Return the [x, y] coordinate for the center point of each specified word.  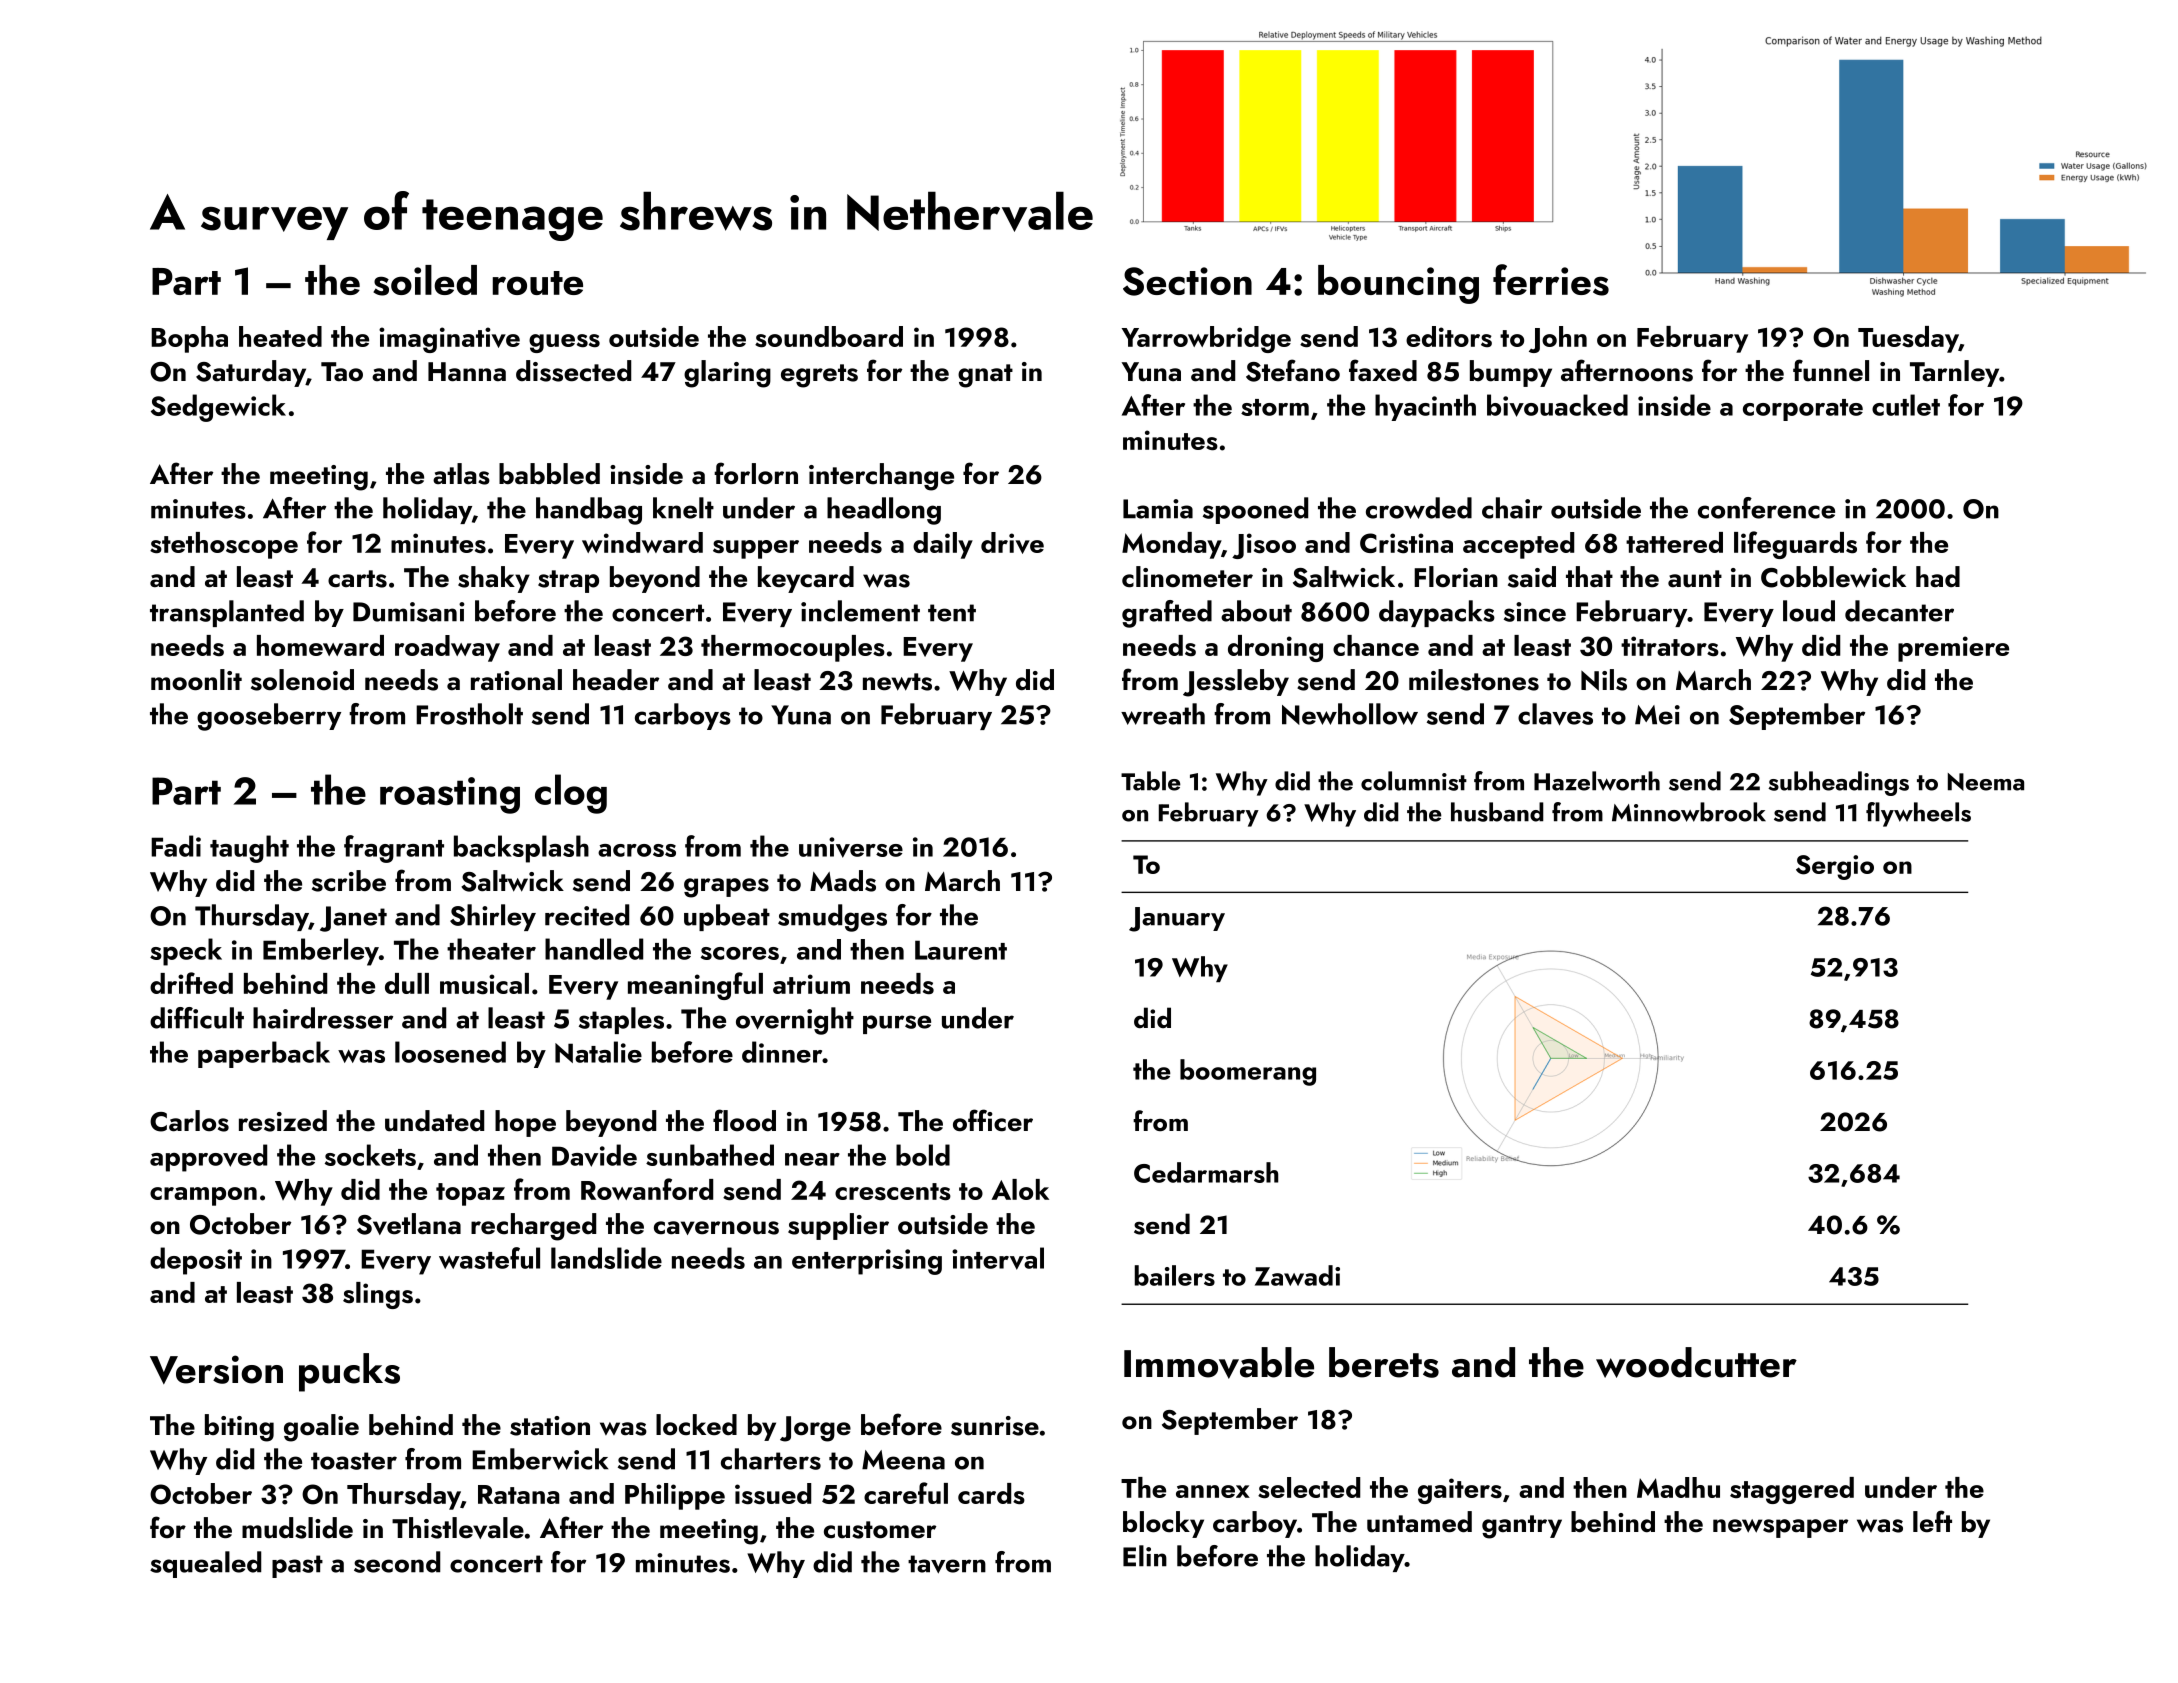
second [397, 1562]
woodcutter [1696, 1362]
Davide [594, 1155]
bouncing [1398, 284]
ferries [1551, 280]
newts [897, 682]
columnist [1414, 781]
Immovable [1219, 1363]
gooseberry [269, 717]
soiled [425, 280]
